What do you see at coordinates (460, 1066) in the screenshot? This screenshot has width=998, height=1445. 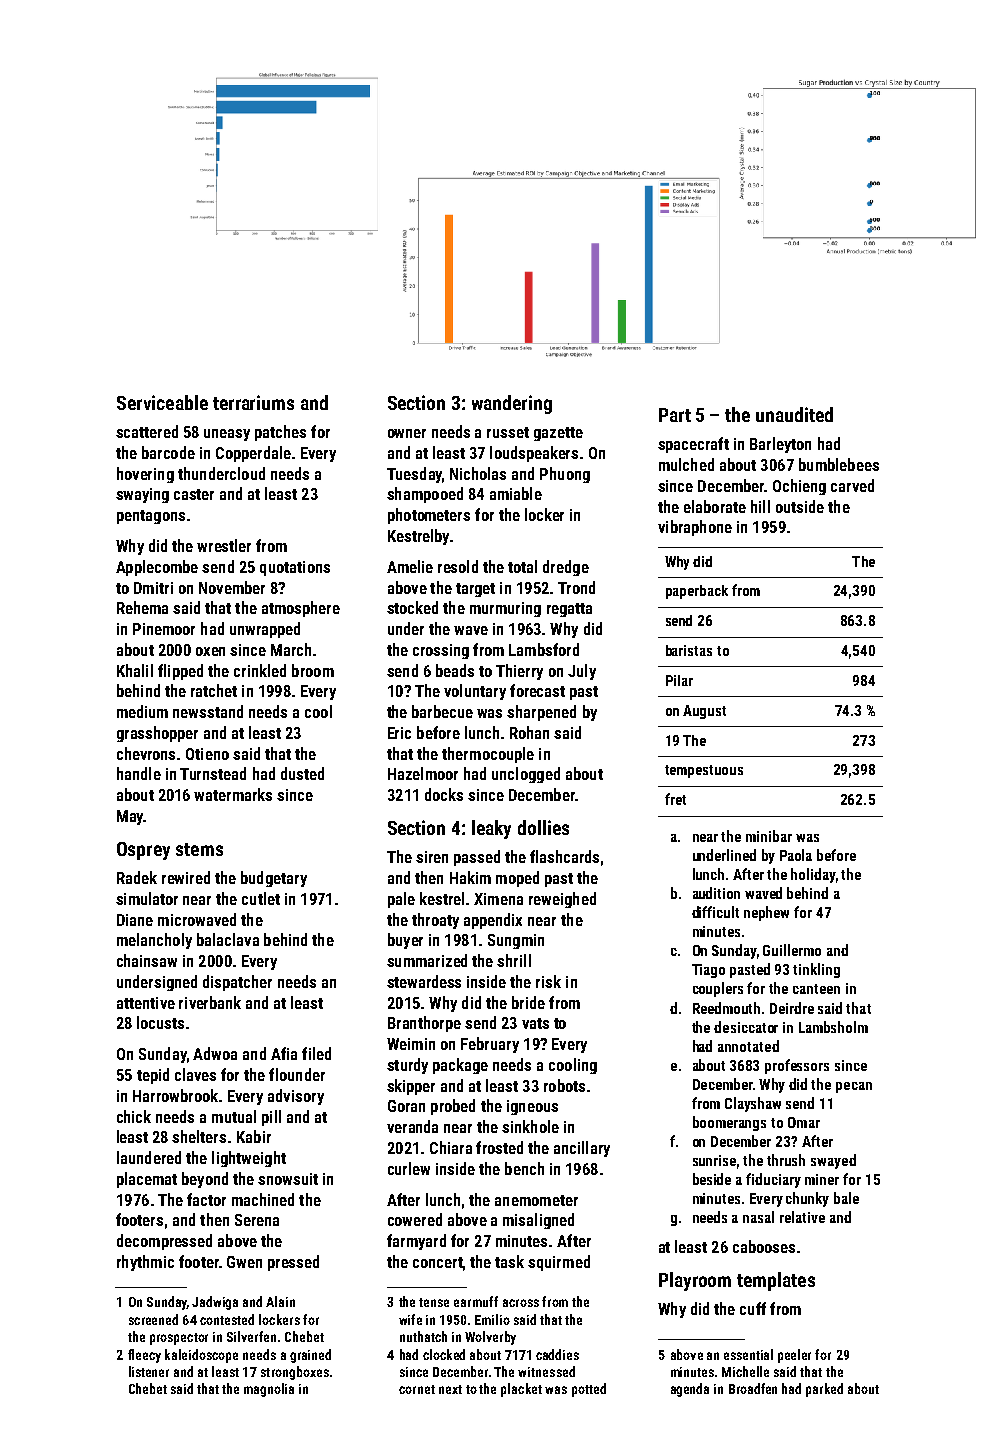 I see `package` at bounding box center [460, 1066].
